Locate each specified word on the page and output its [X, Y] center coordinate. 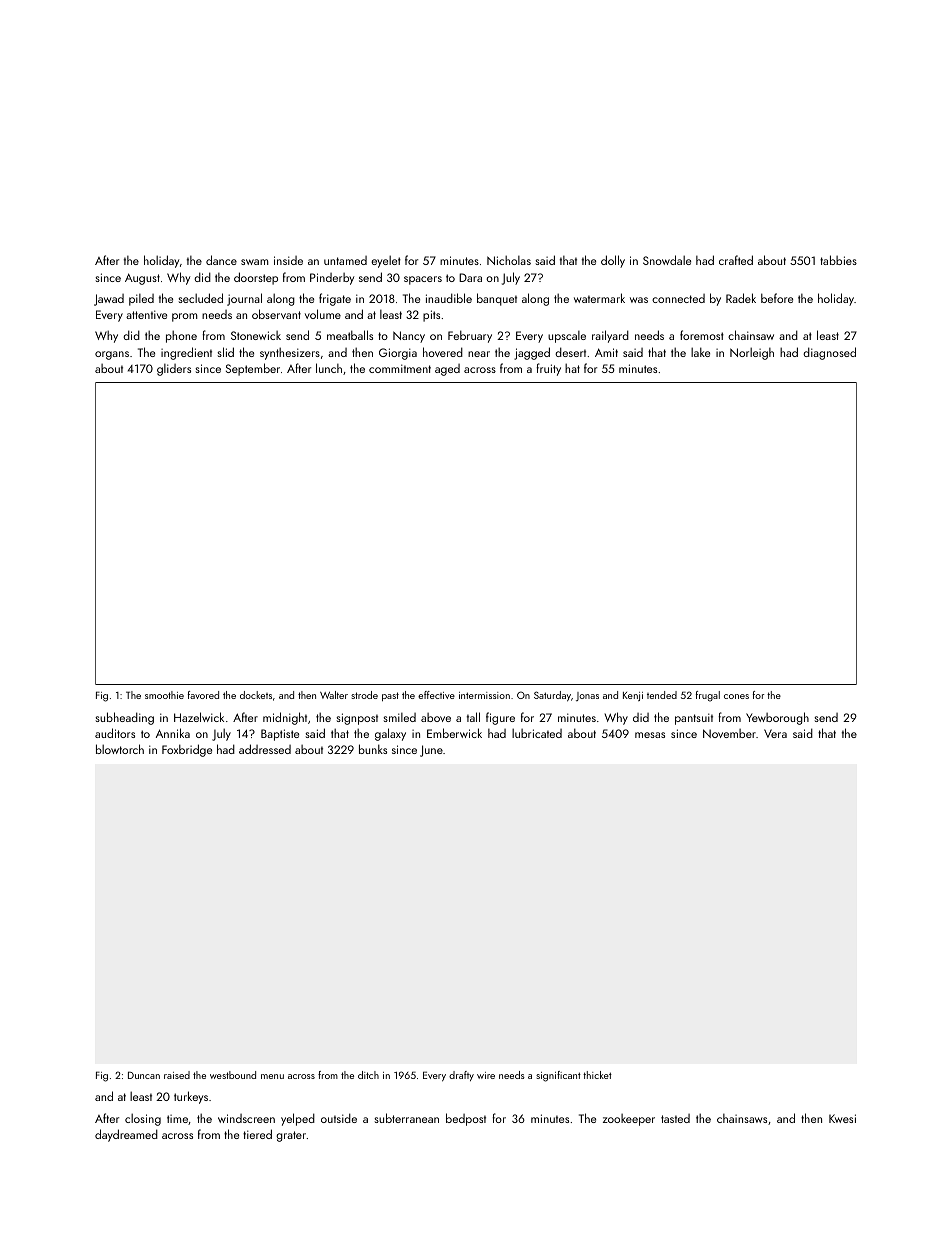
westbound [233, 1075]
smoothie [164, 695]
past [390, 696]
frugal [707, 696]
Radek [741, 298]
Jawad [109, 300]
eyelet [386, 261]
